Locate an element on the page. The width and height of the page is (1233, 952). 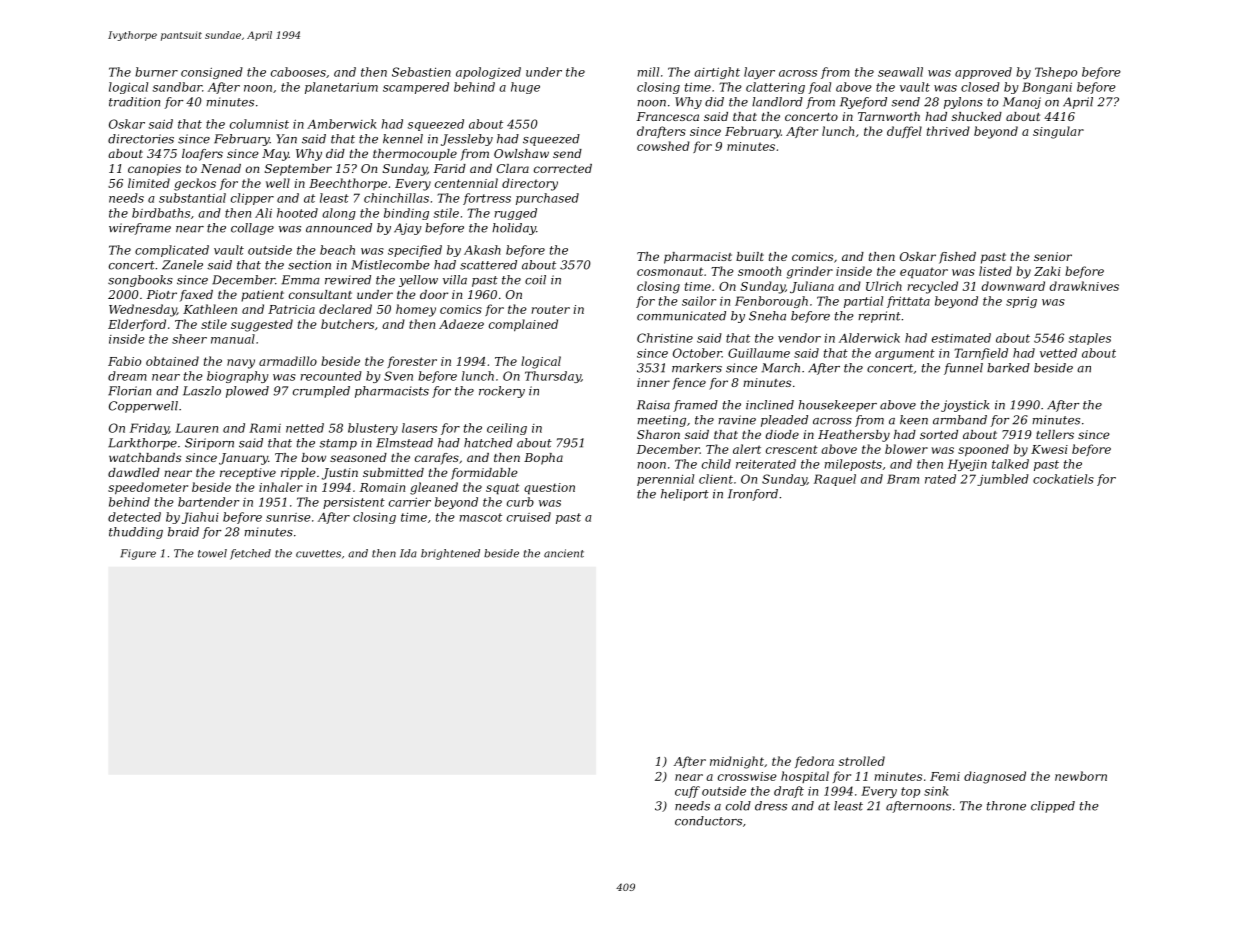
question is located at coordinates (549, 489).
